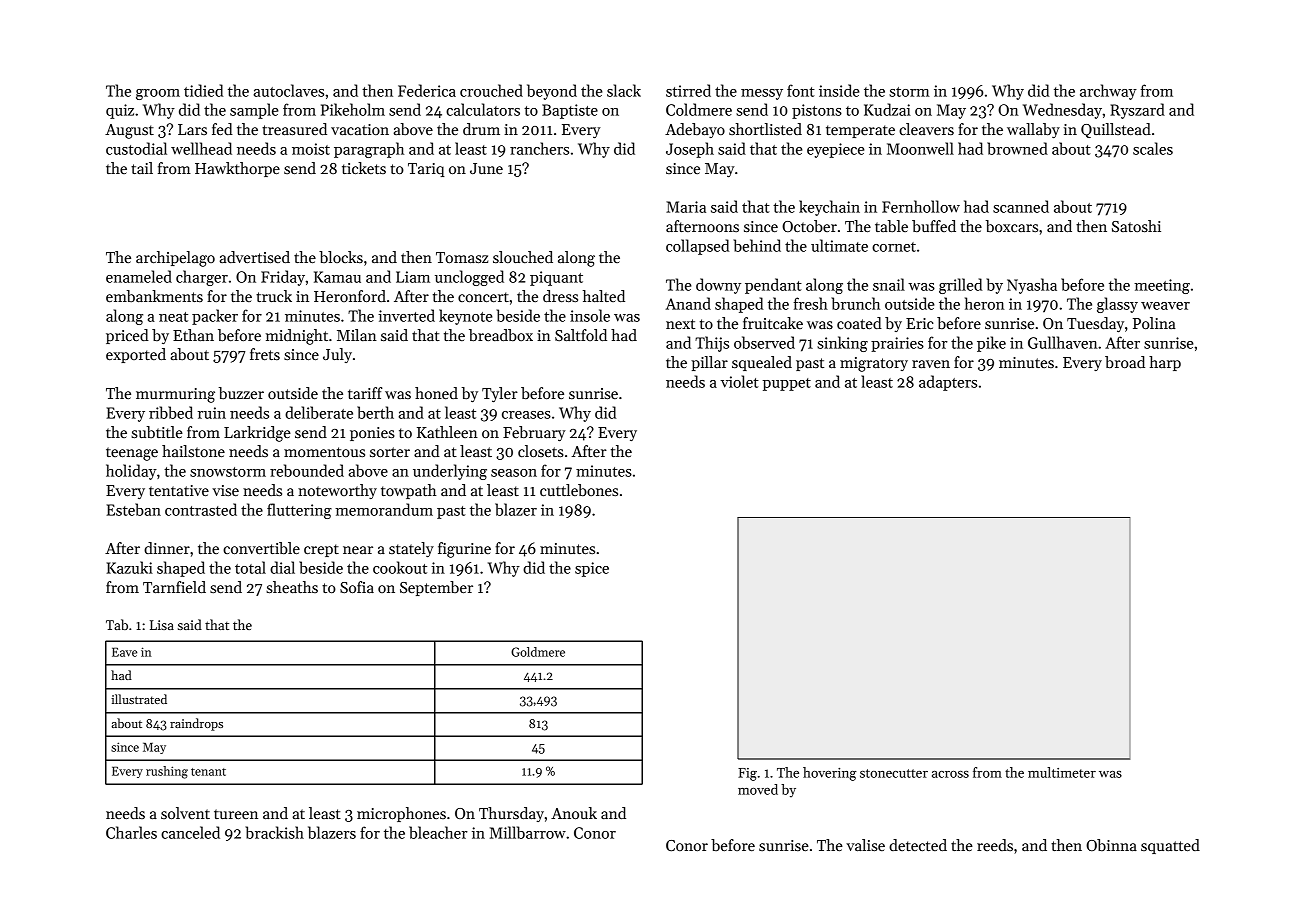 The width and height of the image is (1308, 924). Describe the element at coordinates (175, 395) in the image. I see `murmuring` at that location.
